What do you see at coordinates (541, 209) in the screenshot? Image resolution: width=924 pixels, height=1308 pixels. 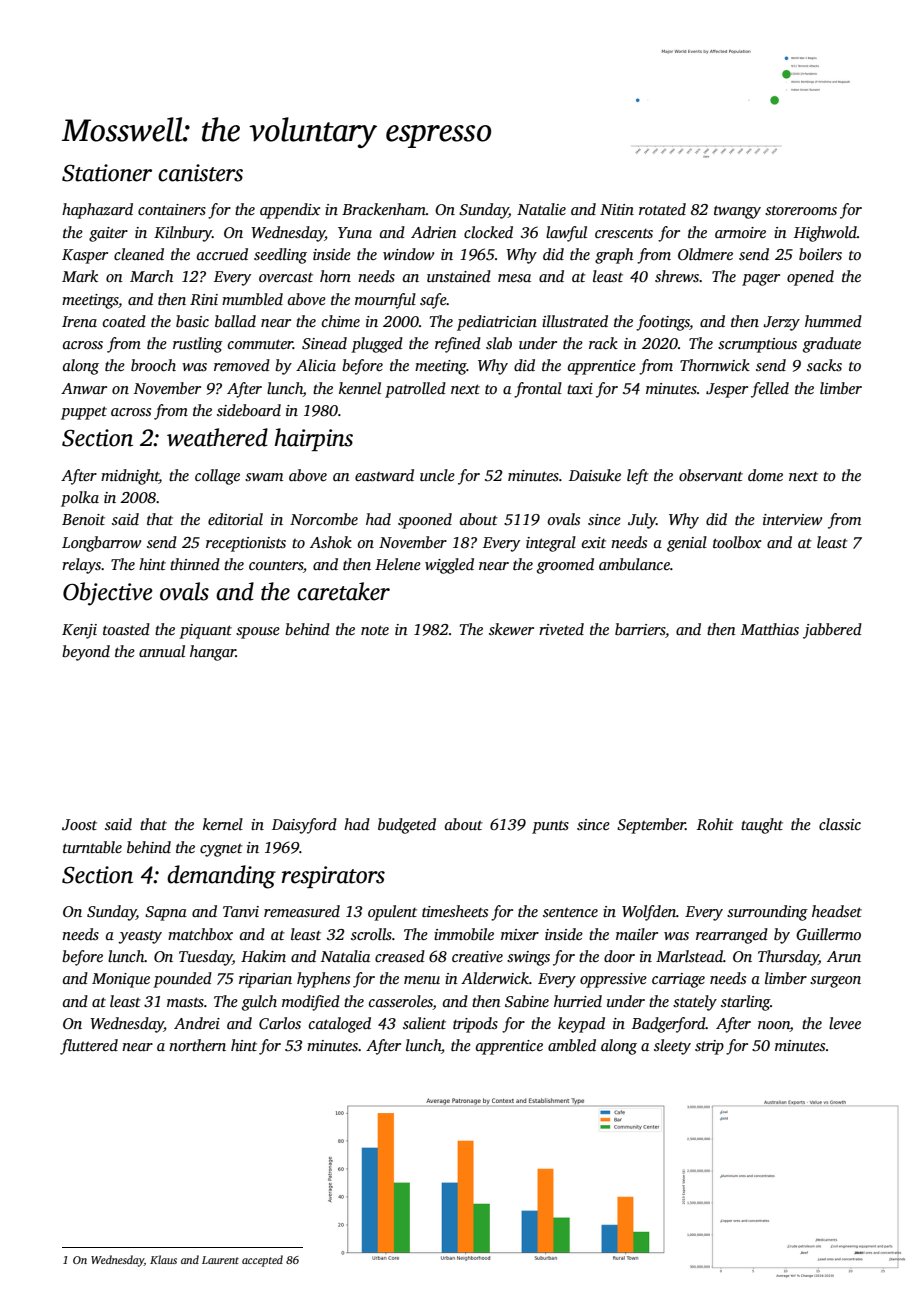 I see `Natalie` at bounding box center [541, 209].
